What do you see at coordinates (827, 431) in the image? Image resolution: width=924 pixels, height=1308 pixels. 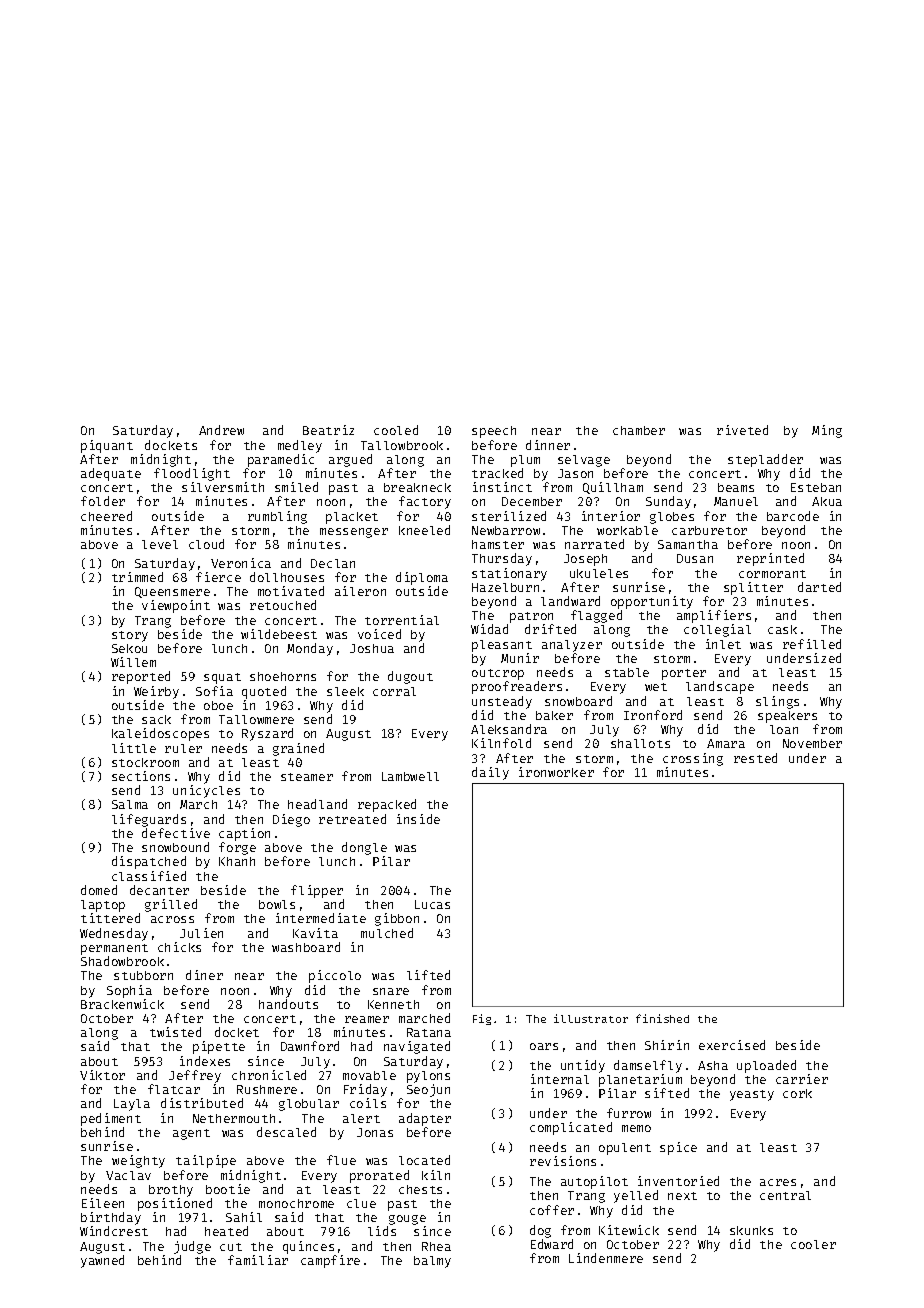 I see `Ming` at bounding box center [827, 431].
